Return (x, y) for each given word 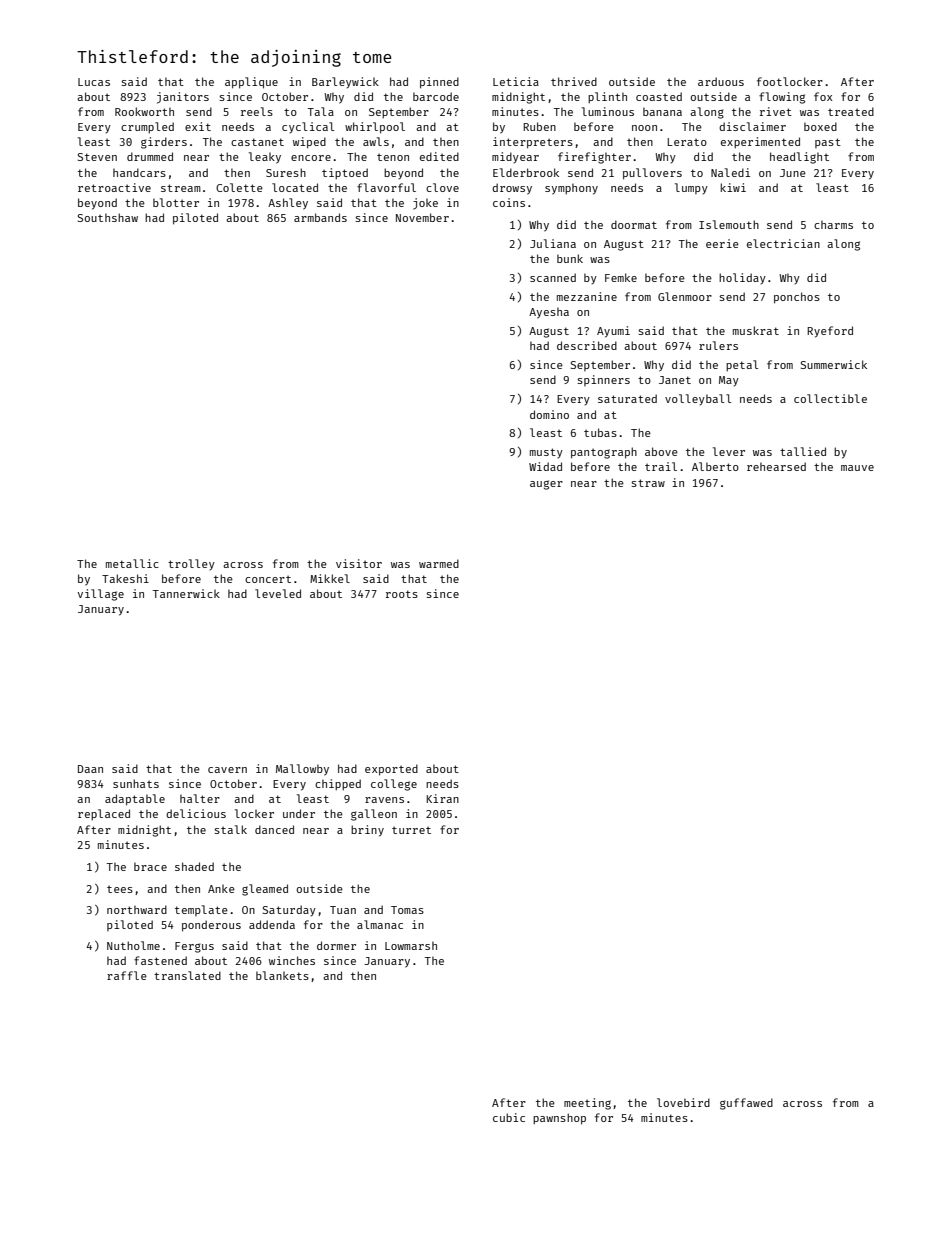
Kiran (443, 798)
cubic (509, 1117)
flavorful (386, 187)
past (828, 143)
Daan (90, 769)
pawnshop (559, 1119)
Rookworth (144, 111)
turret (411, 830)
